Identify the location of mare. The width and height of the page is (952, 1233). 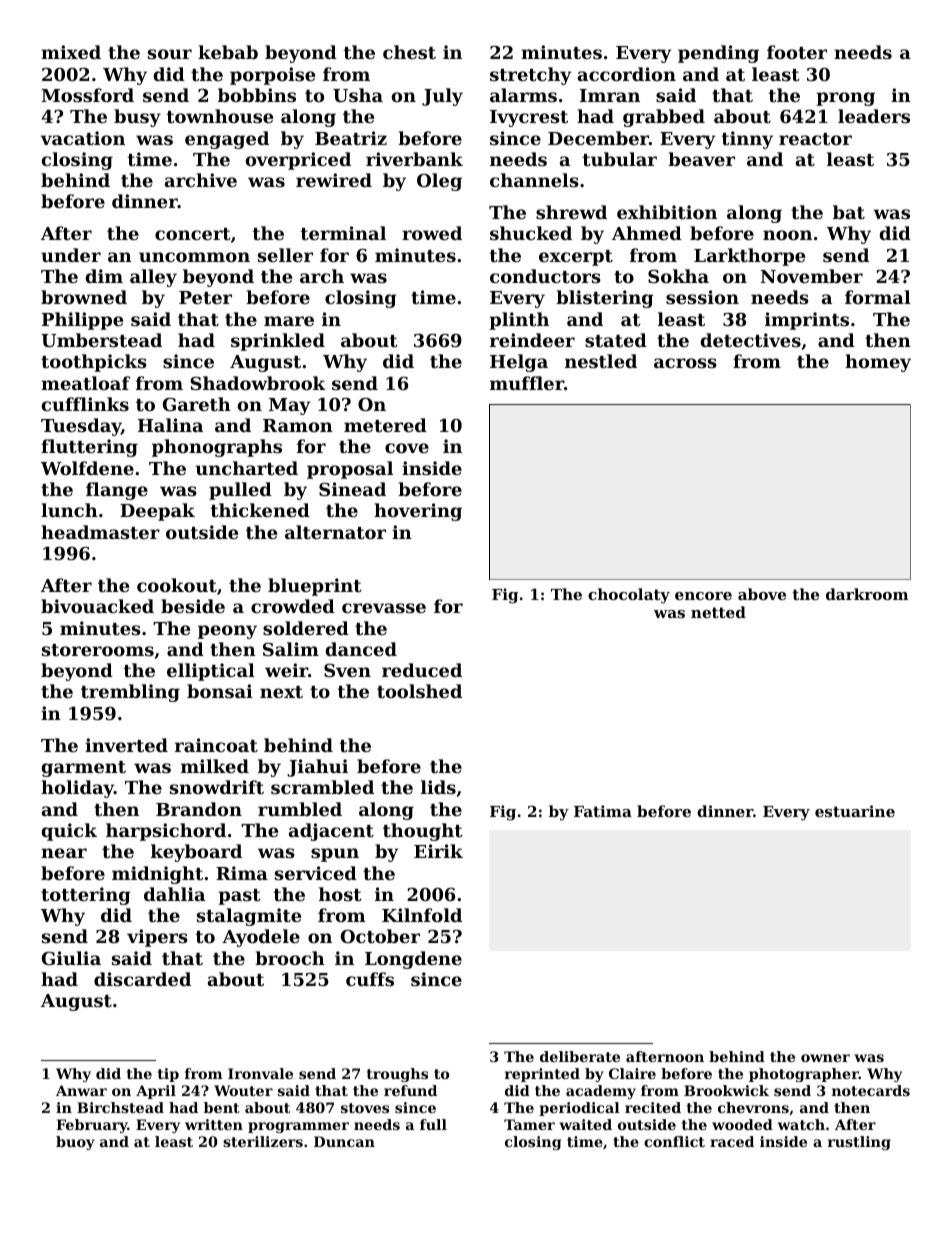
(289, 321).
